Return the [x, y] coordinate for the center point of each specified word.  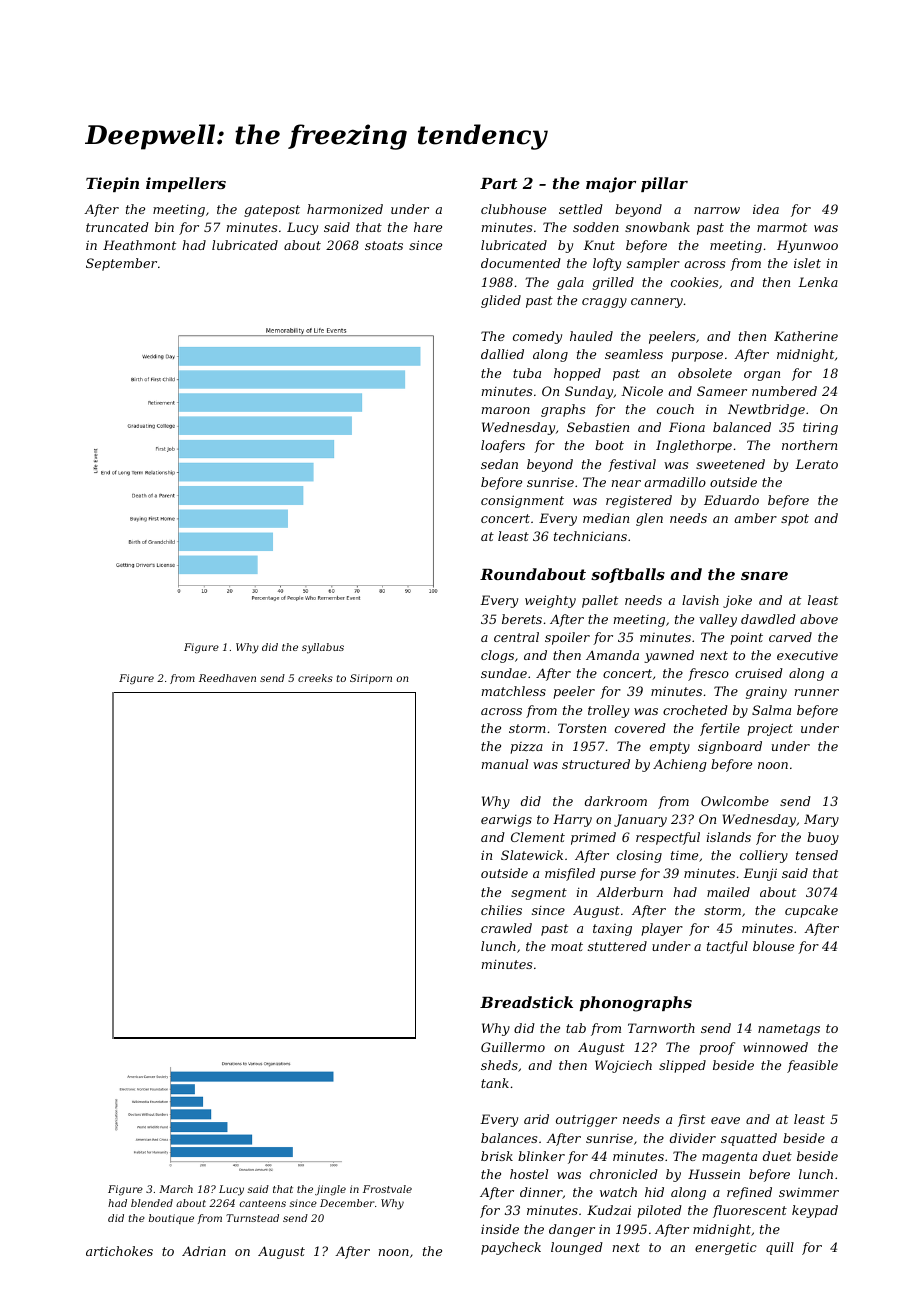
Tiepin [112, 184]
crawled [506, 928]
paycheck [511, 1248]
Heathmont [139, 245]
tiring [820, 428]
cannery [657, 303]
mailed [728, 892]
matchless [514, 691]
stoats [384, 245]
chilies [501, 910]
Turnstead [252, 1218]
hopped [577, 374]
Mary [821, 820]
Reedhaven [227, 678]
